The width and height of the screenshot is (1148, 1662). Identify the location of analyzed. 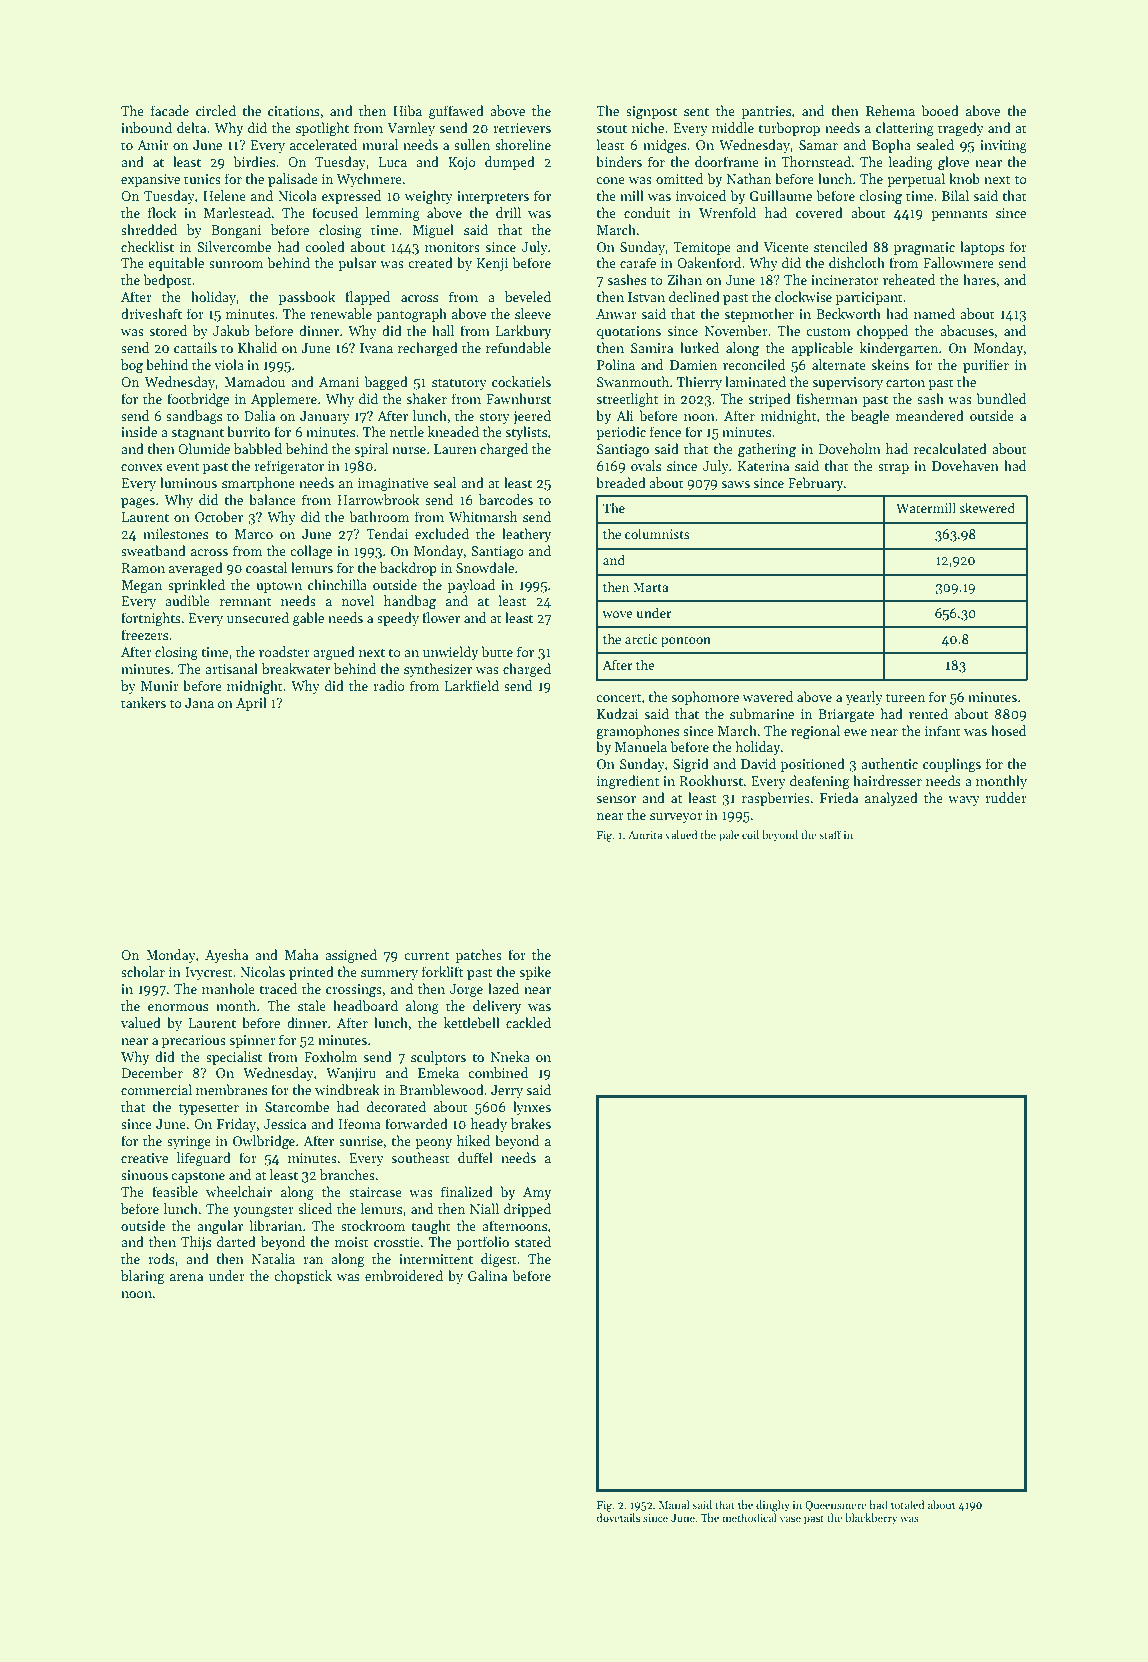
(891, 799).
